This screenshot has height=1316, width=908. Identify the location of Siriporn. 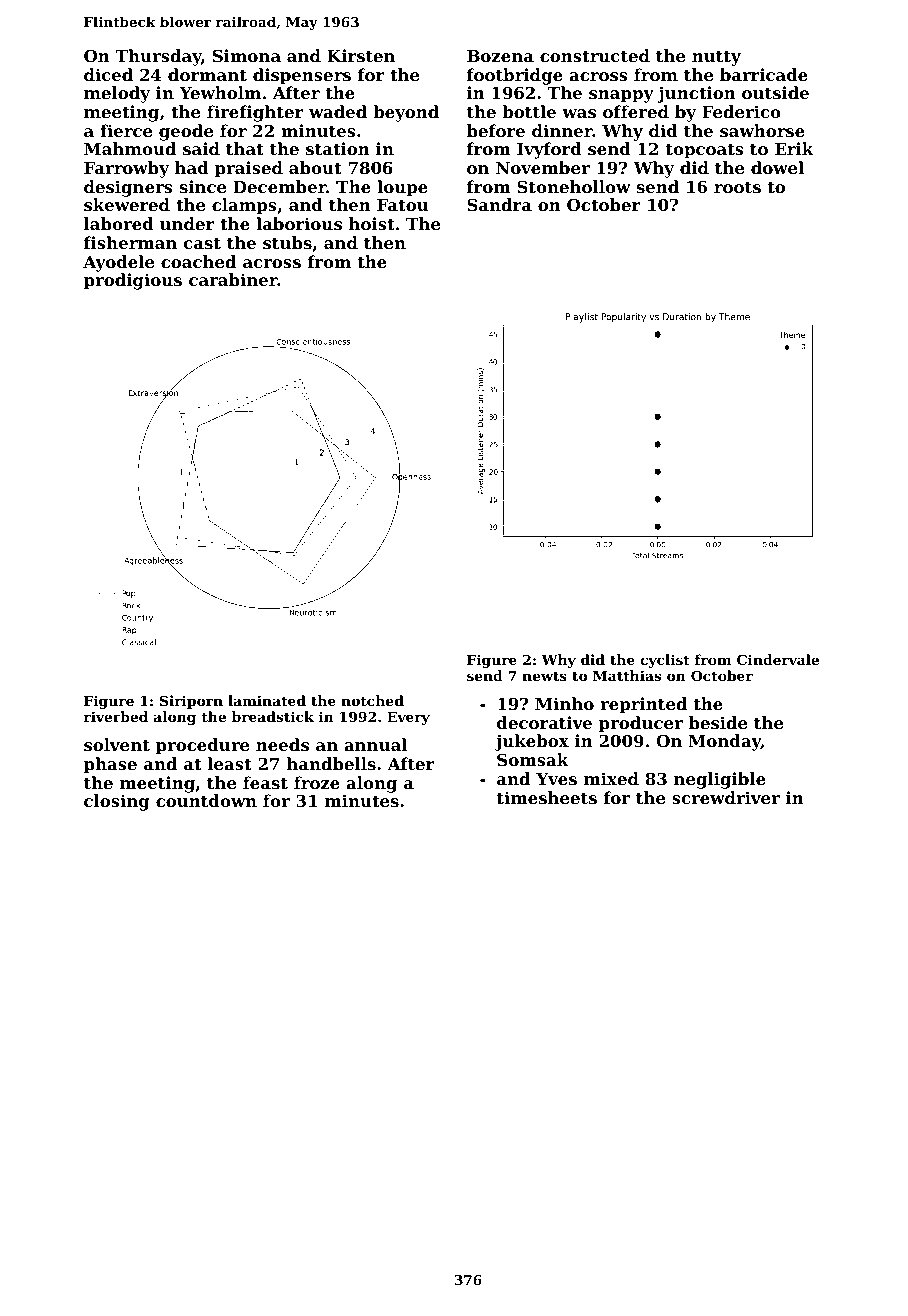
(191, 702).
